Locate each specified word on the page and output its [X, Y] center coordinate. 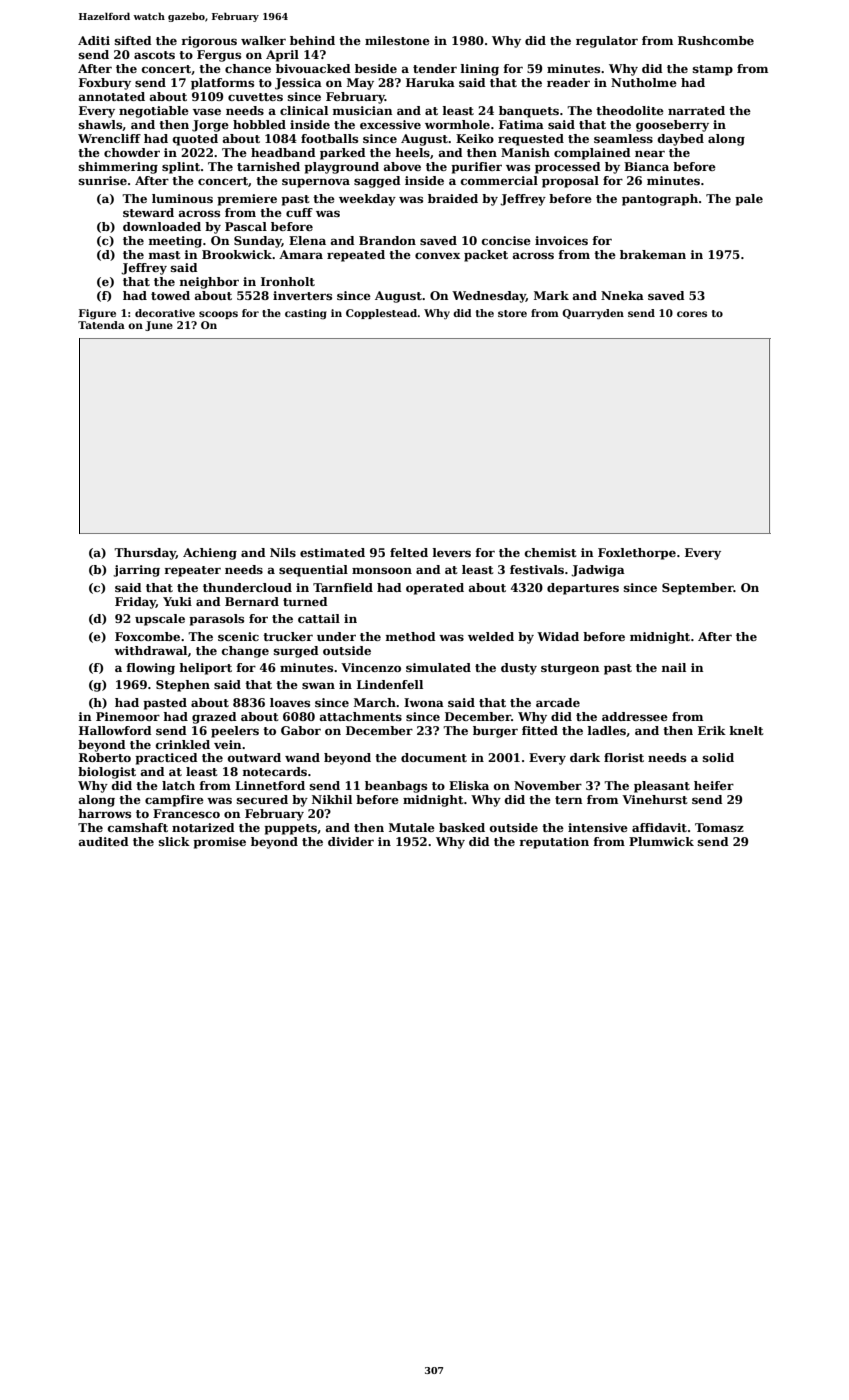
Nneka [622, 295]
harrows [104, 813]
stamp [713, 70]
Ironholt [288, 281]
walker [263, 40]
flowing [151, 669]
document [434, 757]
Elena [307, 240]
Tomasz [719, 827]
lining [480, 70]
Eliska [469, 785]
